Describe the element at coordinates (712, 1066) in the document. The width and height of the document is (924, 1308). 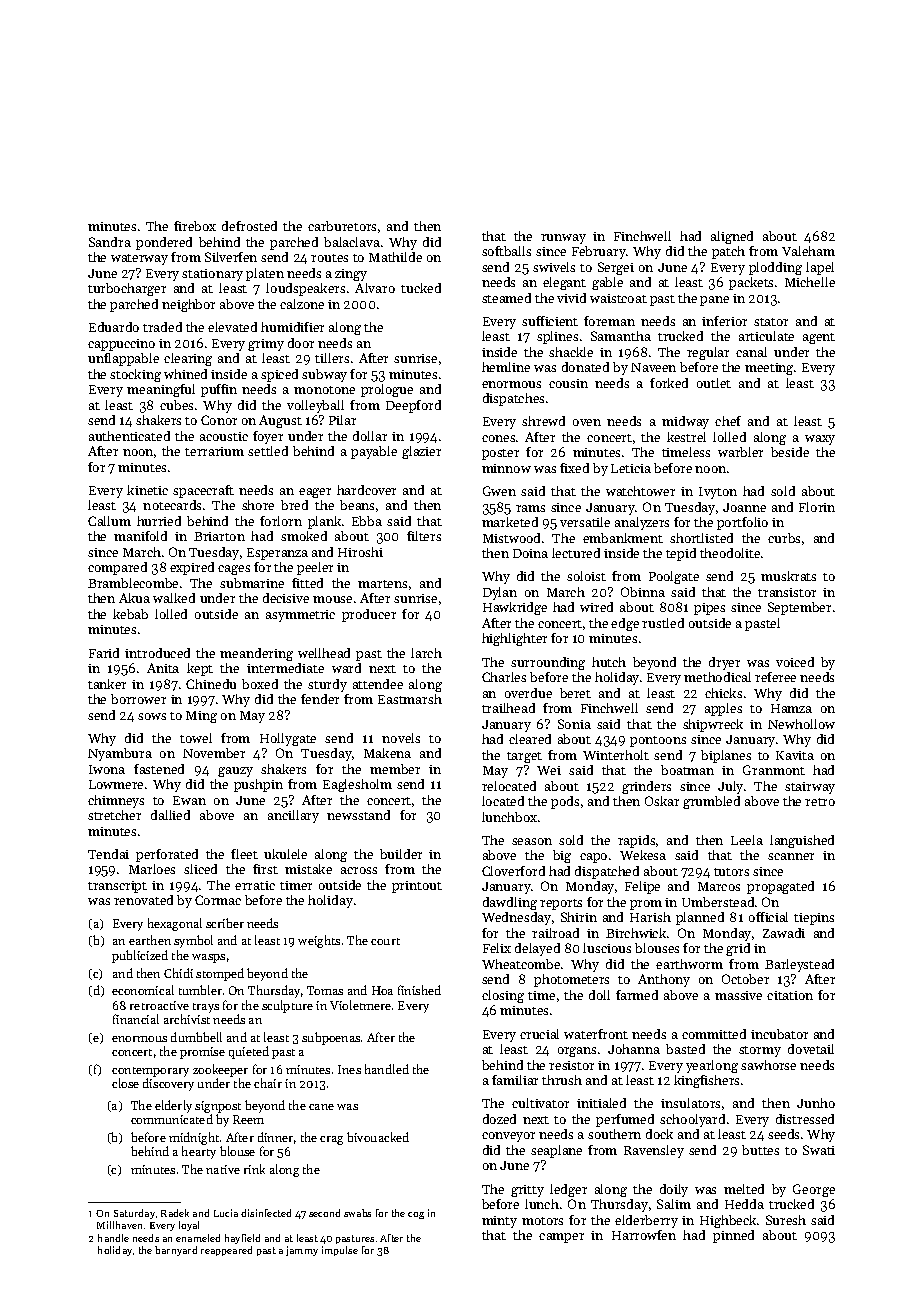
I see `yearlong` at that location.
